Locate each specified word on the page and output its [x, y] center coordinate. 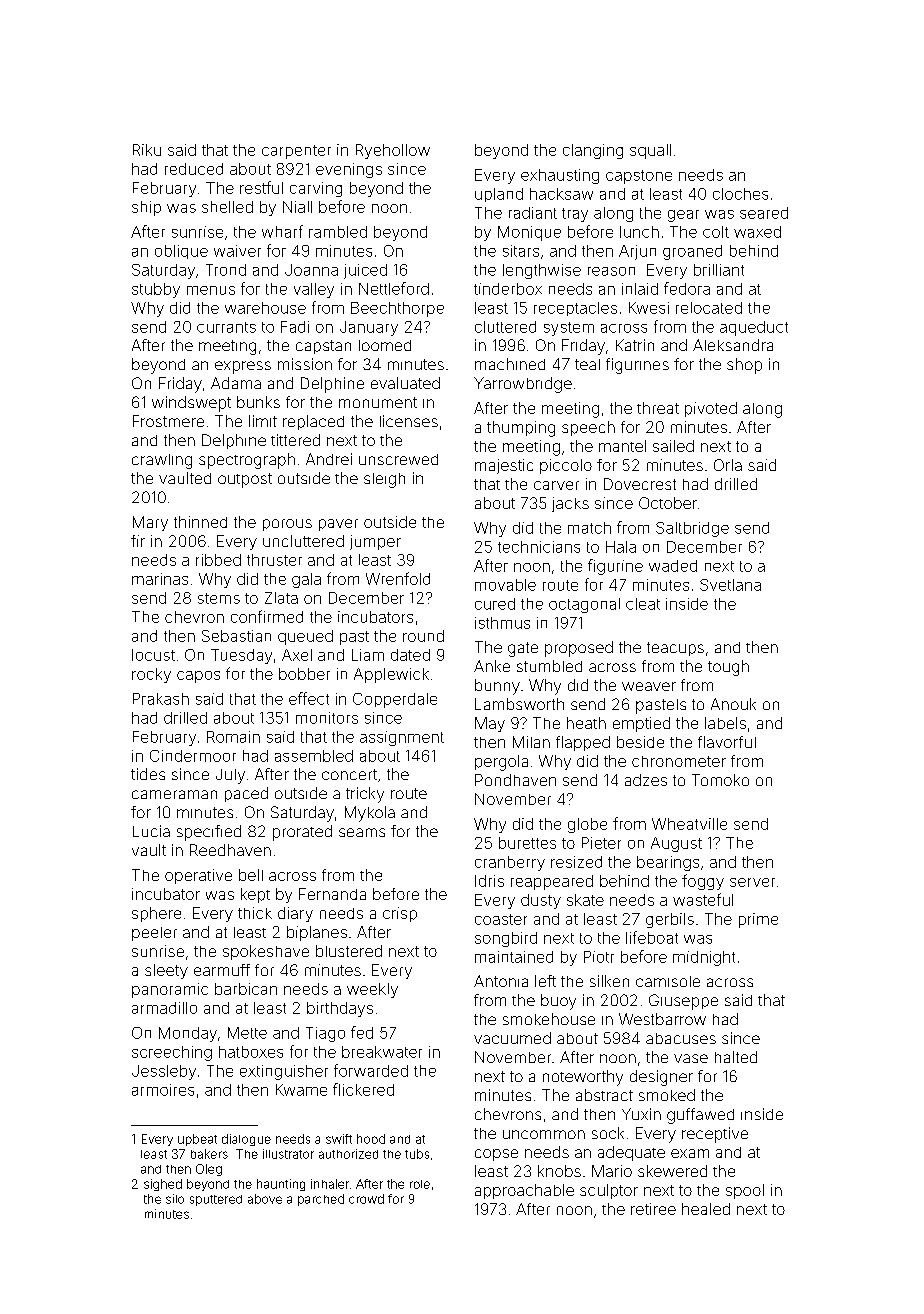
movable [505, 585]
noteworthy [583, 1078]
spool [745, 1191]
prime [758, 920]
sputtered [216, 1200]
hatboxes [251, 1052]
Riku [147, 150]
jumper [375, 542]
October [668, 503]
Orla [728, 465]
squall [650, 151]
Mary [150, 523]
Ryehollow [393, 151]
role [420, 1184]
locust [153, 655]
